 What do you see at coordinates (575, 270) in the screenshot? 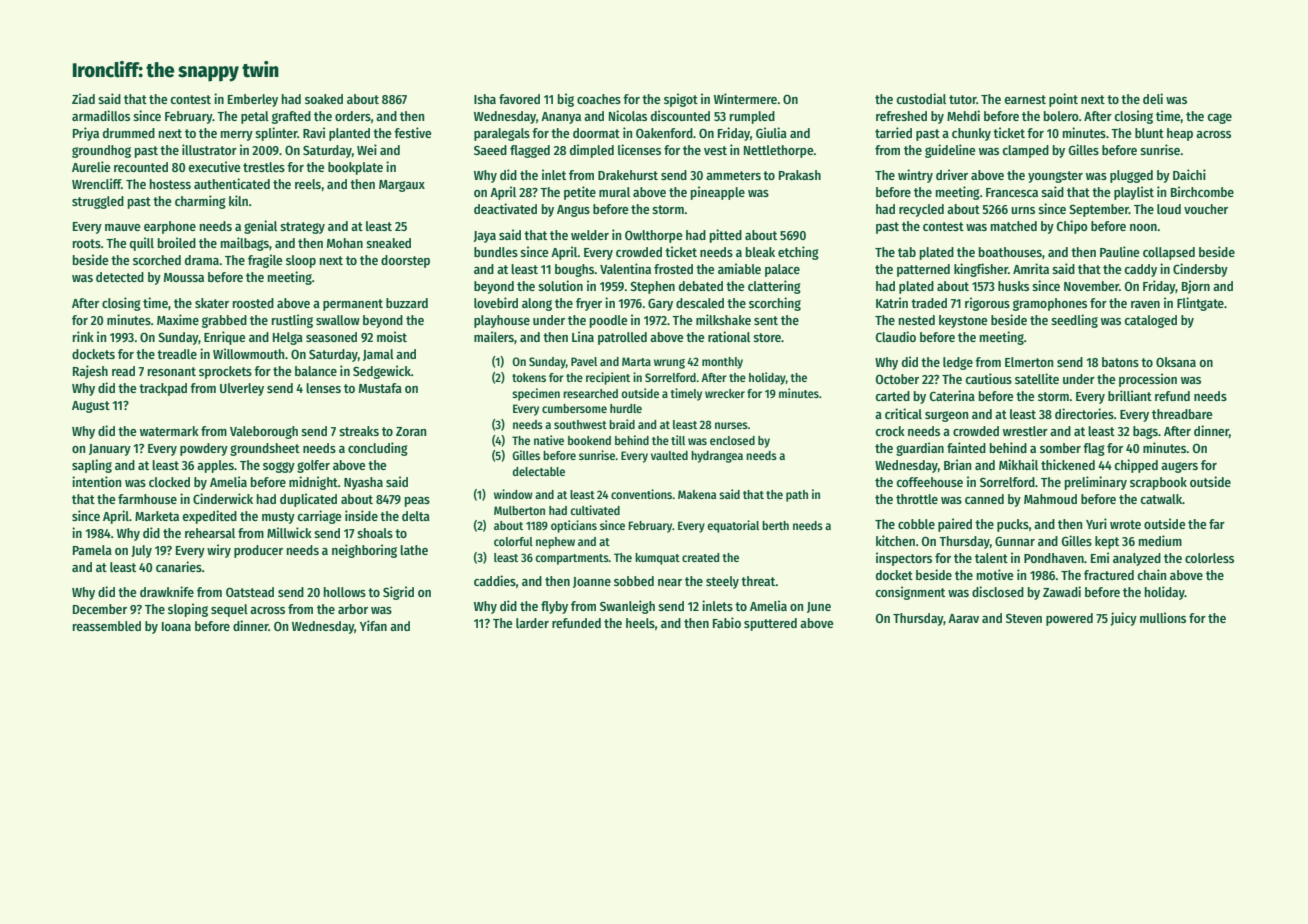
I see `boughs` at bounding box center [575, 270].
